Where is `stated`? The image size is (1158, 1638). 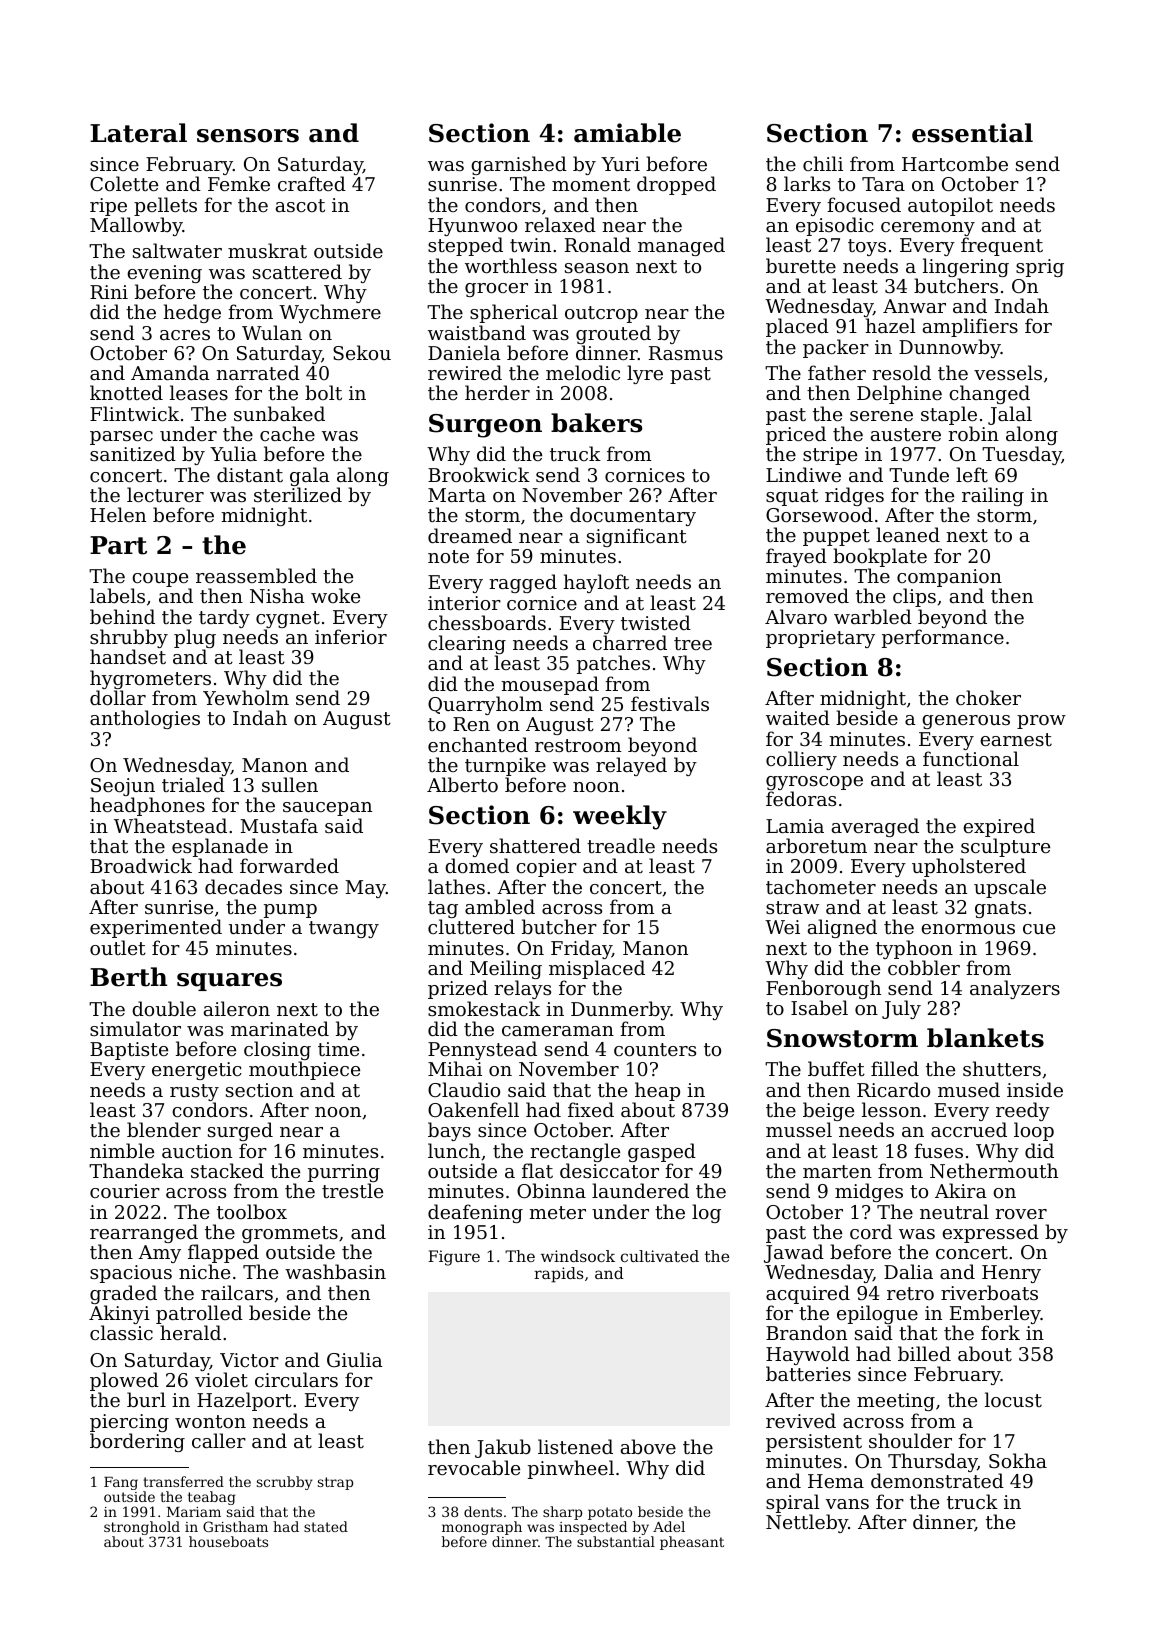 stated is located at coordinates (326, 1526).
